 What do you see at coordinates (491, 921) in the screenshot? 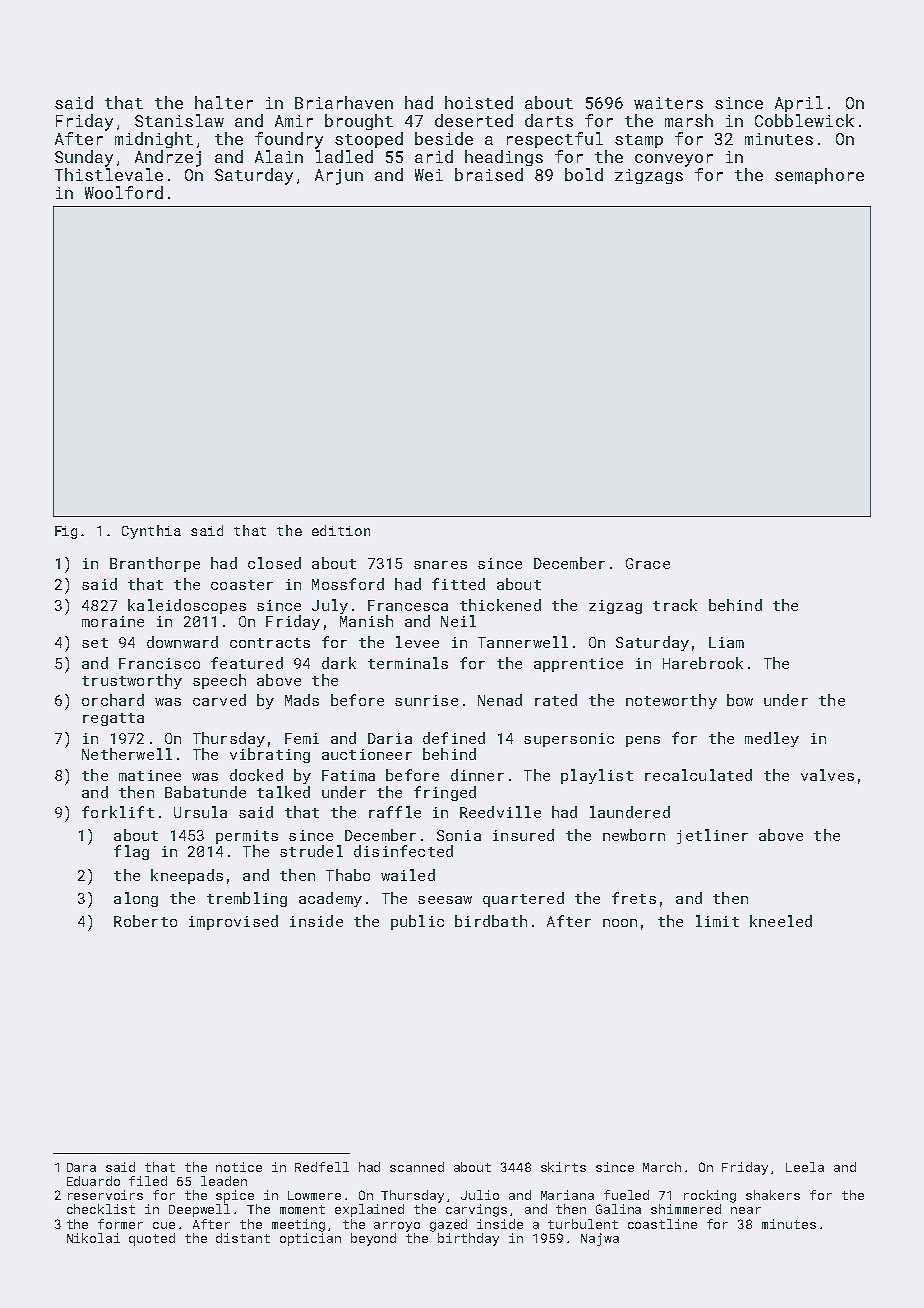
I see `birdbath` at bounding box center [491, 921].
